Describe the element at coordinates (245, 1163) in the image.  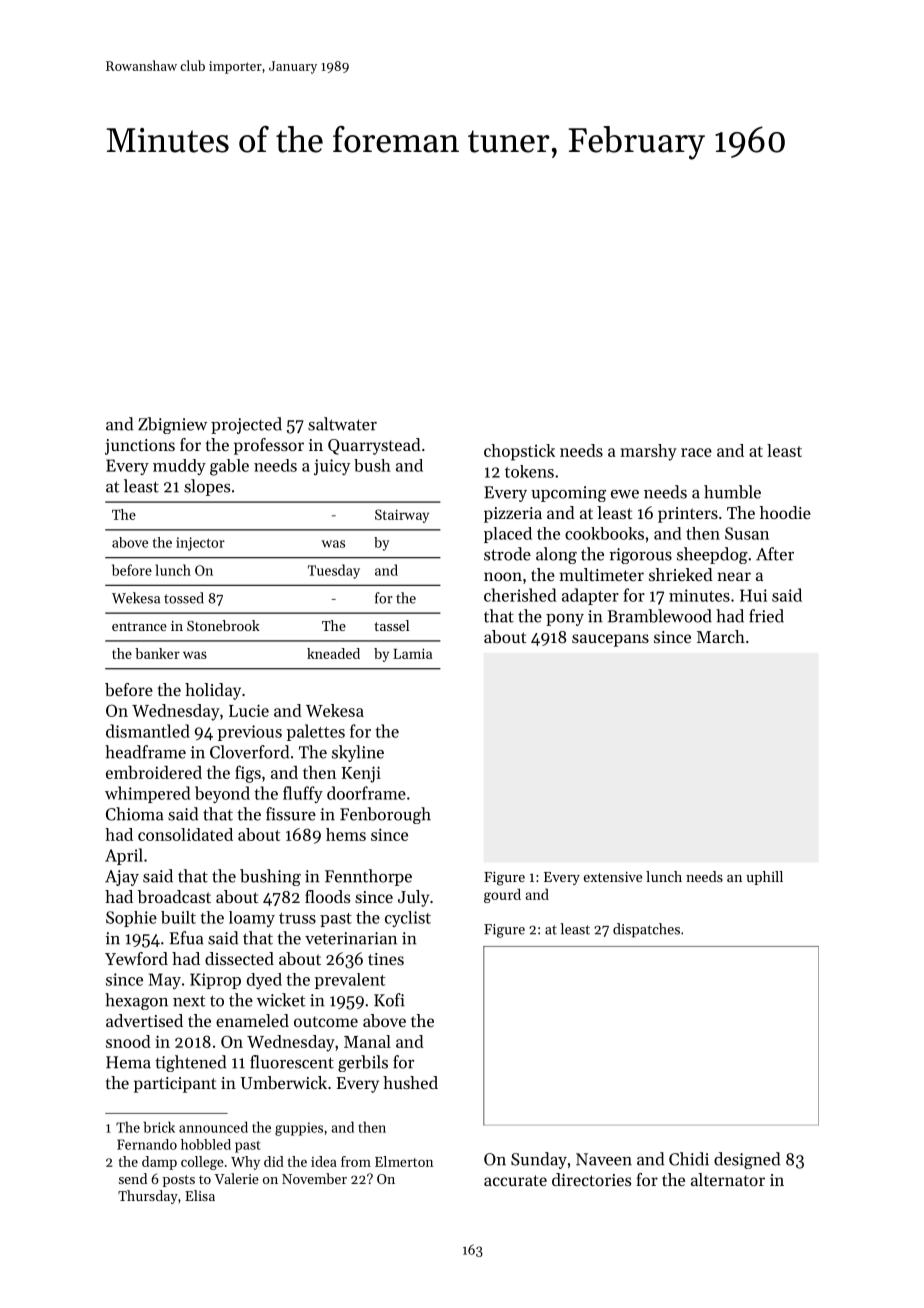
I see `Why` at that location.
